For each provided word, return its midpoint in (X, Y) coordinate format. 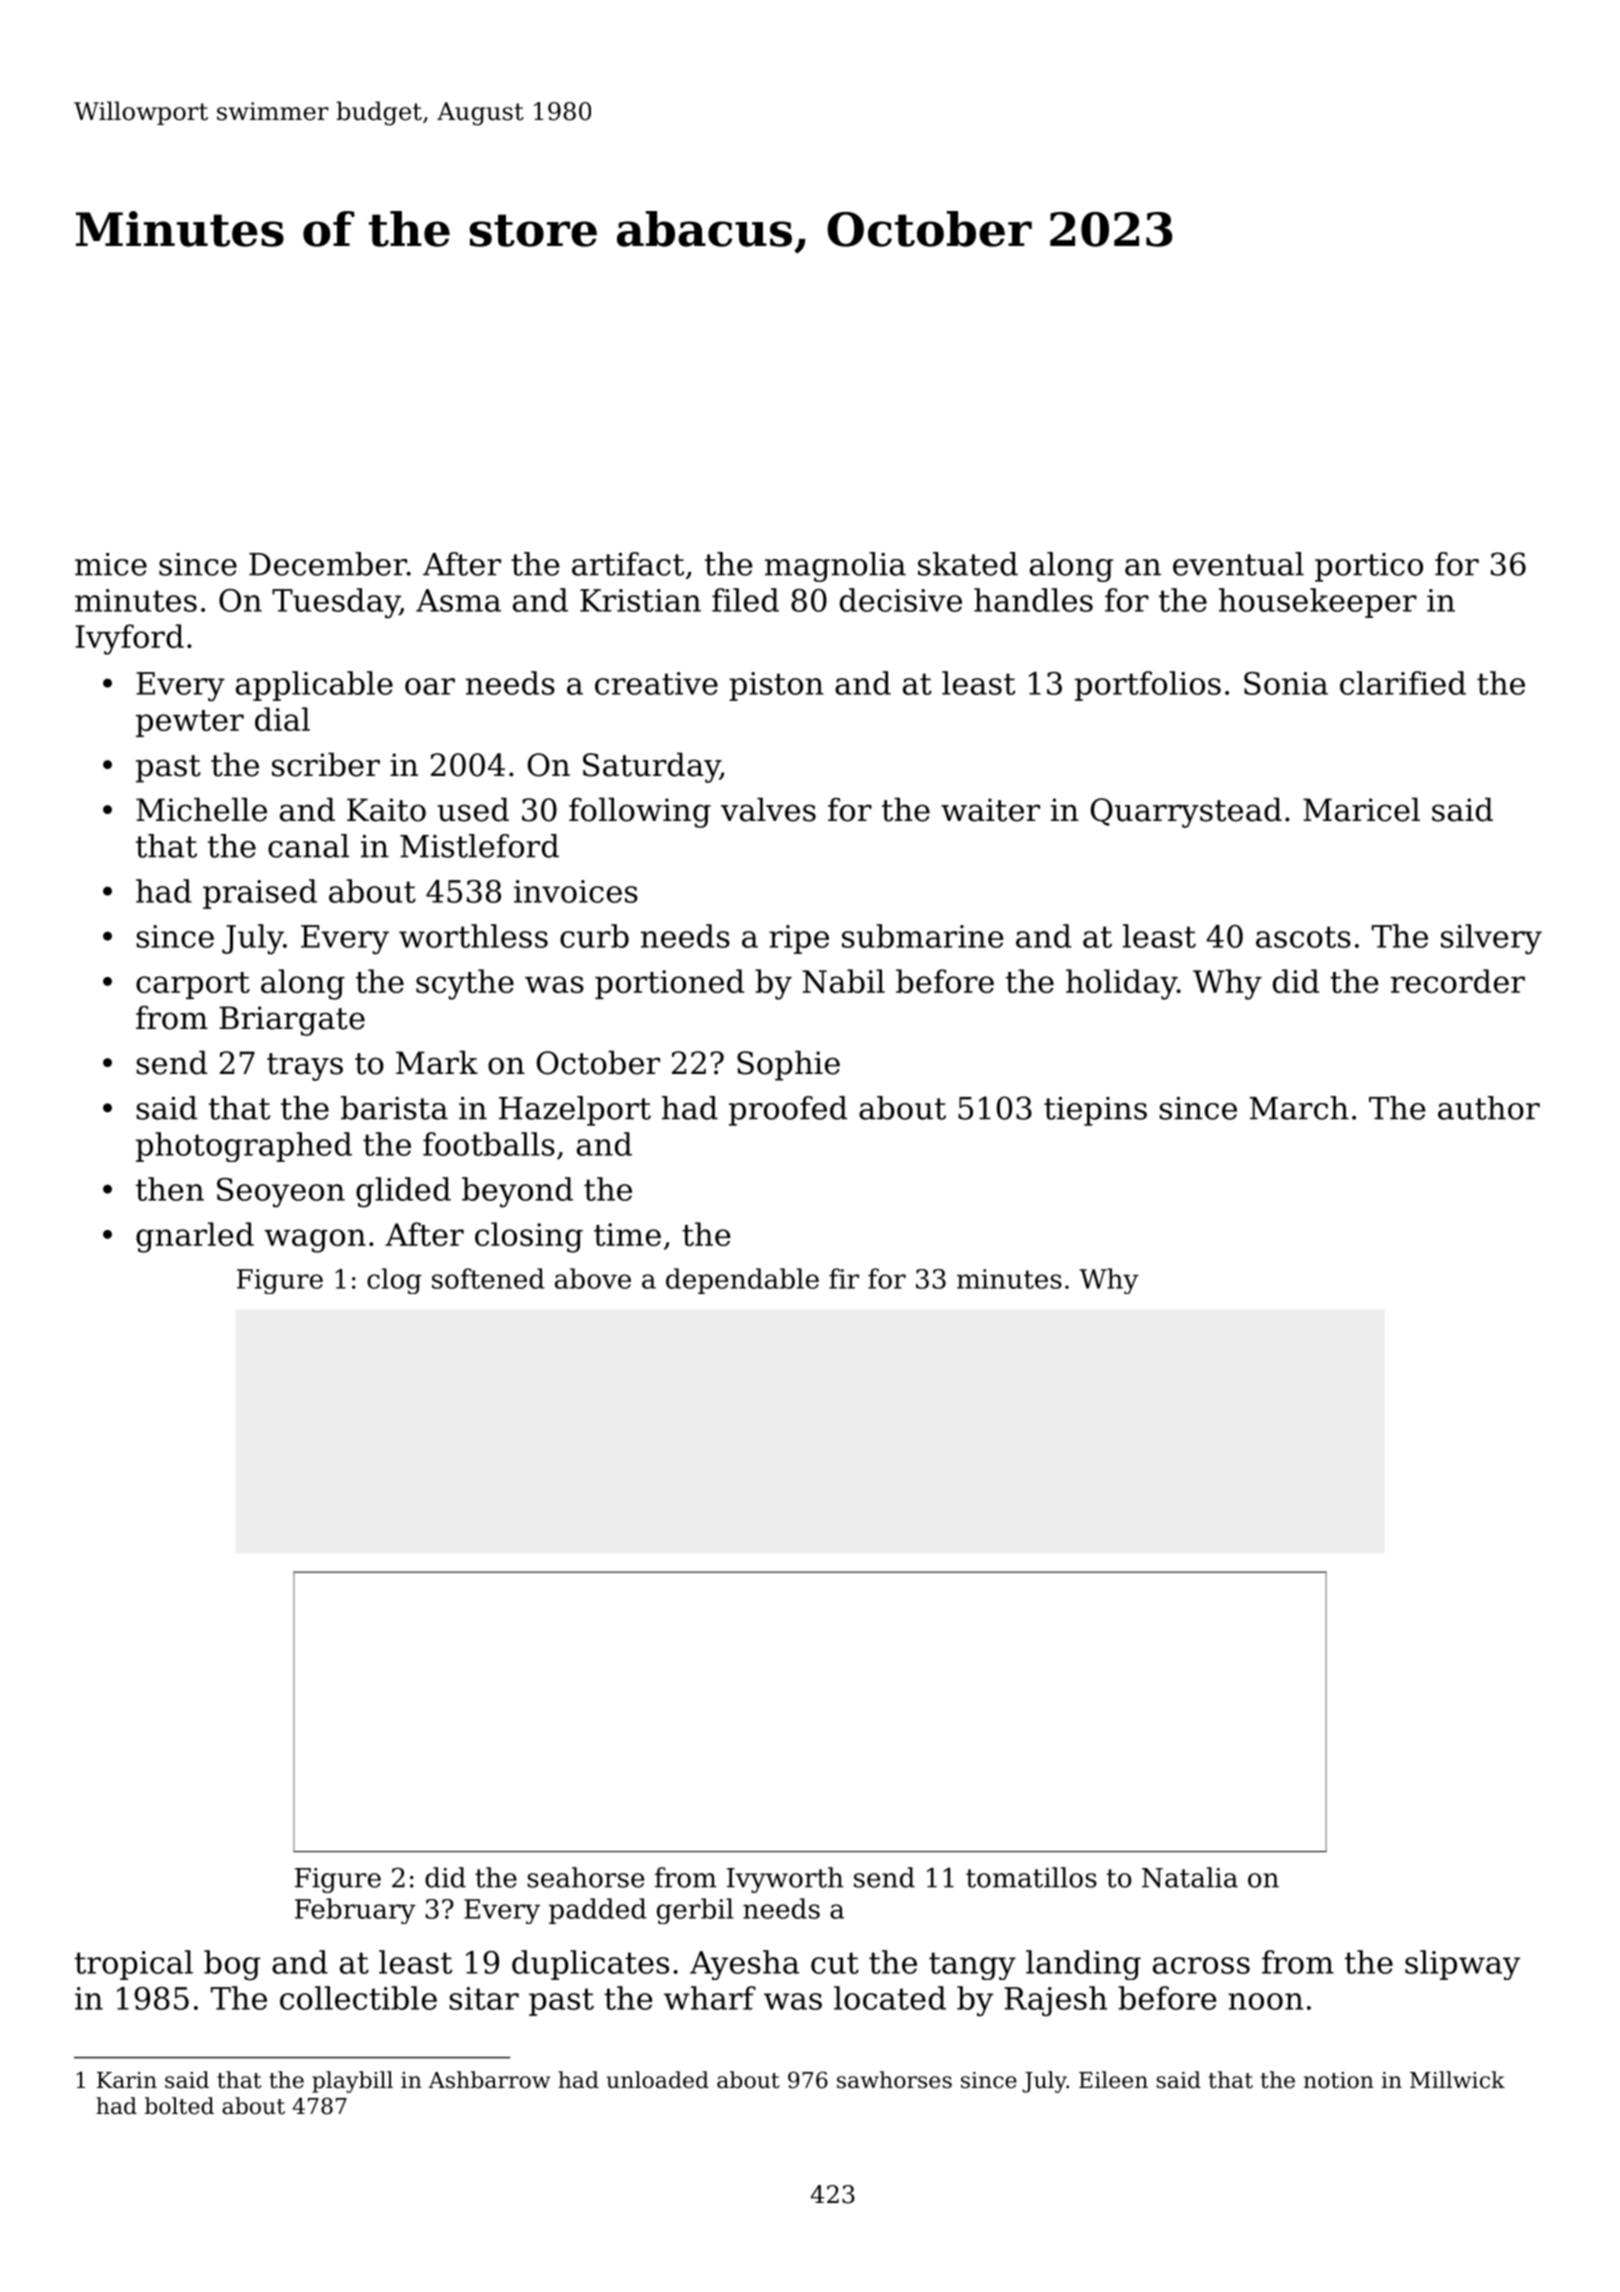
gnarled (195, 1237)
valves (768, 809)
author (1489, 1108)
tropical (134, 1965)
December (328, 564)
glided (403, 1192)
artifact (628, 564)
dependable (742, 1281)
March (1299, 1108)
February (355, 1911)
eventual (1238, 564)
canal (308, 846)
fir (844, 1278)
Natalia (1190, 1877)
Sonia (1286, 683)
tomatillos (1031, 1877)
